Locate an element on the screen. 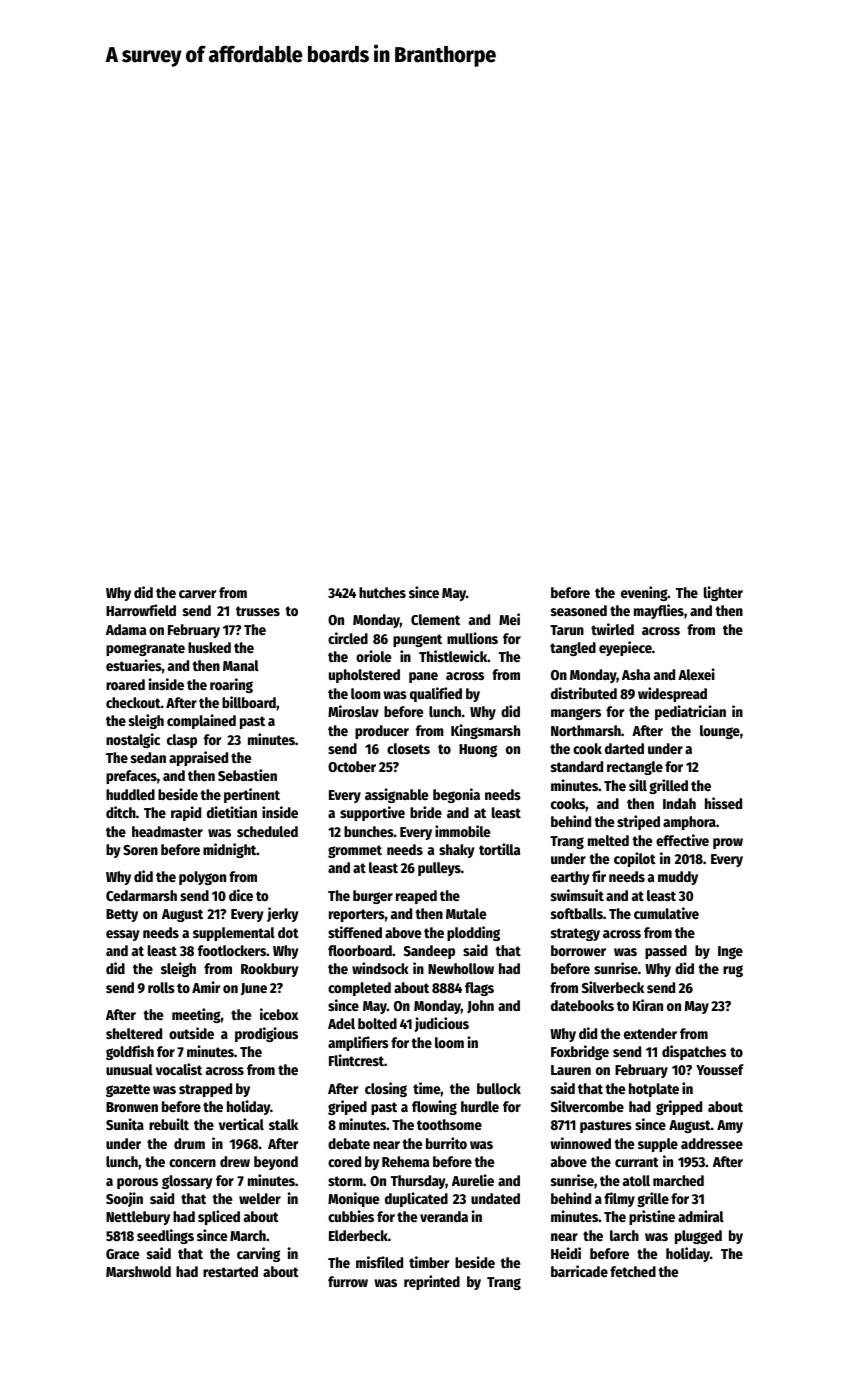 Image resolution: width=849 pixels, height=1400 pixels. Sebastien is located at coordinates (247, 775).
